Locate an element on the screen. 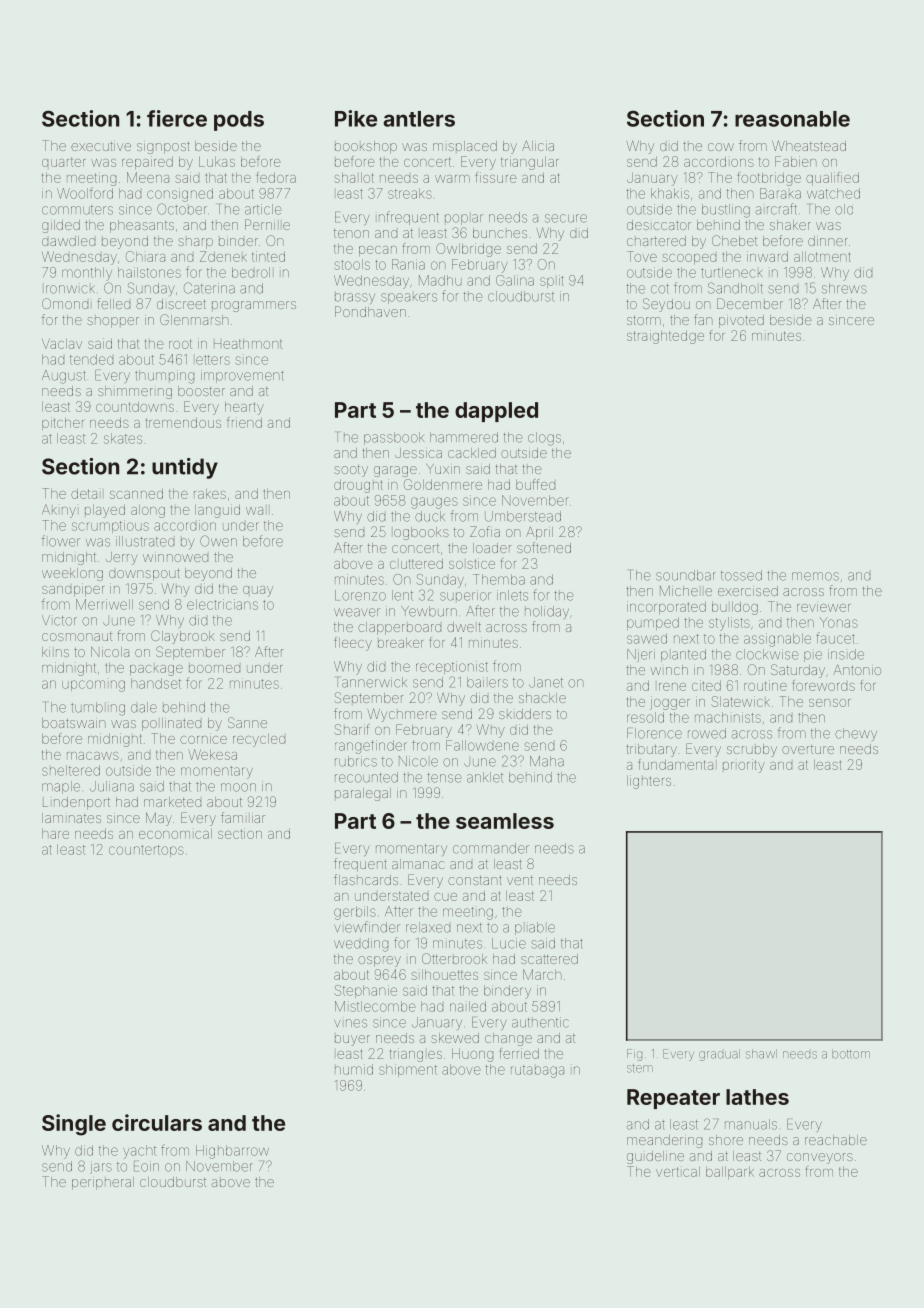 This screenshot has height=1308, width=924. seamless is located at coordinates (505, 821).
